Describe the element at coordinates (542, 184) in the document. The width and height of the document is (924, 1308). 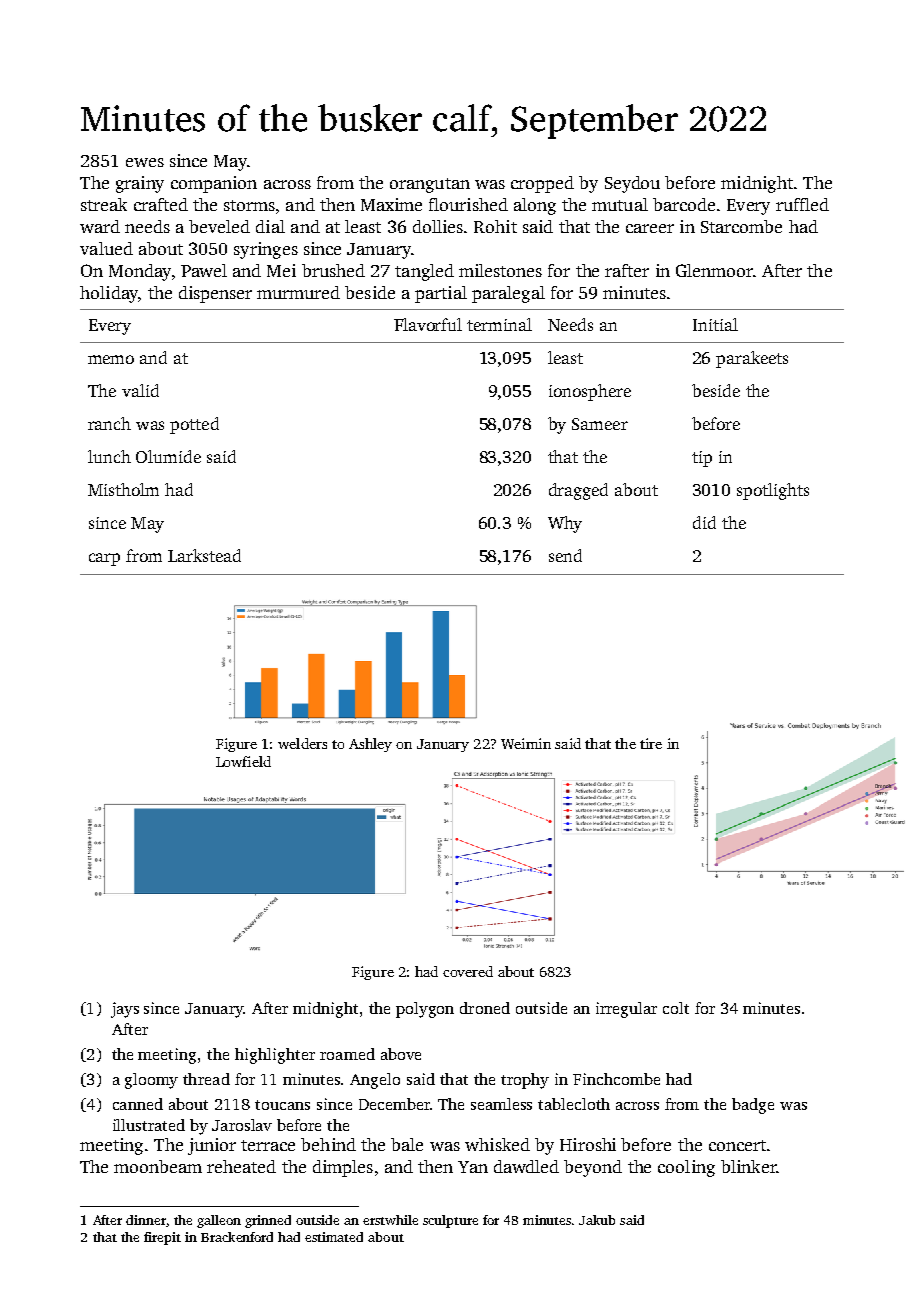
I see `cropped` at that location.
